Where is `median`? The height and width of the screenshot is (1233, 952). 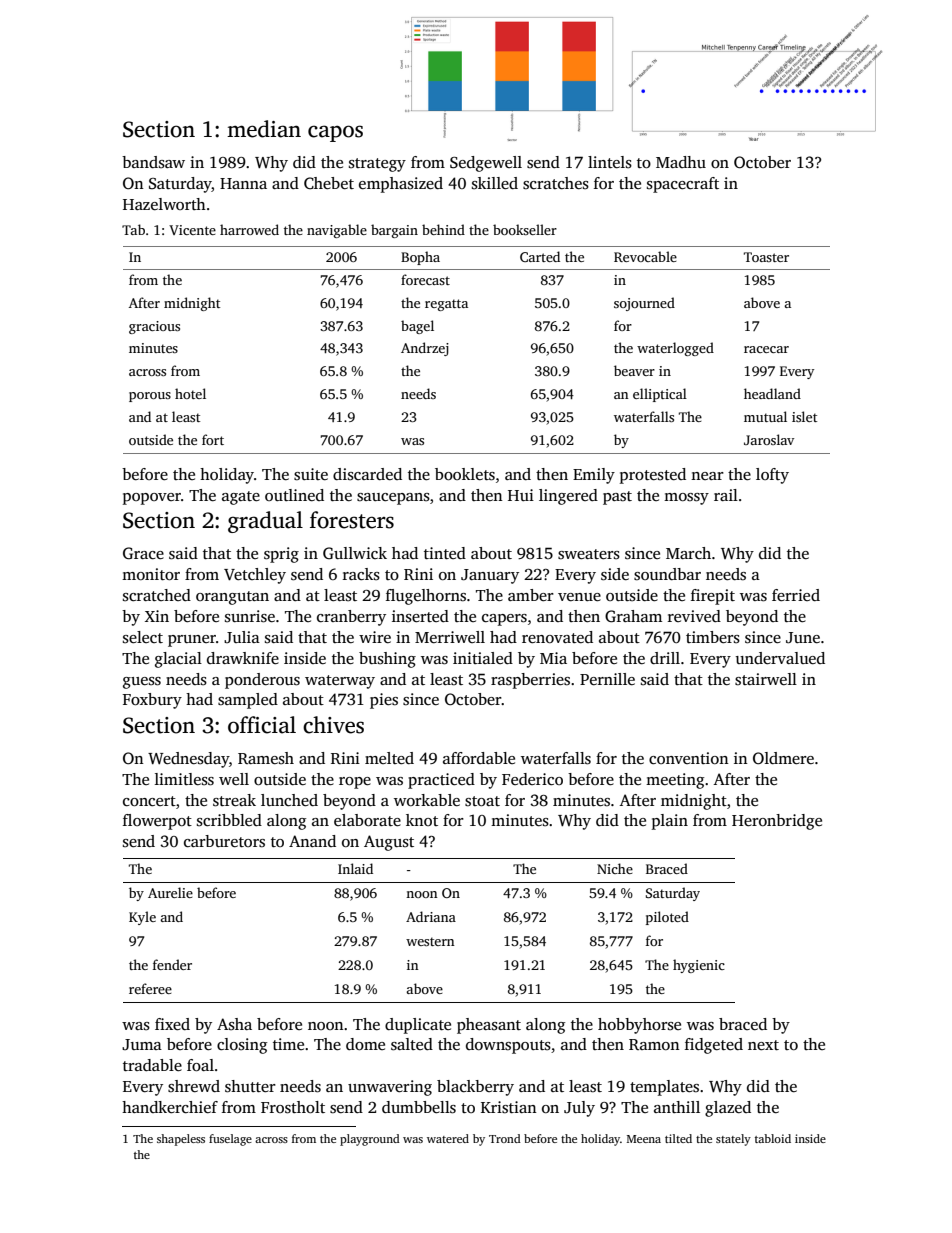
median is located at coordinates (264, 129).
